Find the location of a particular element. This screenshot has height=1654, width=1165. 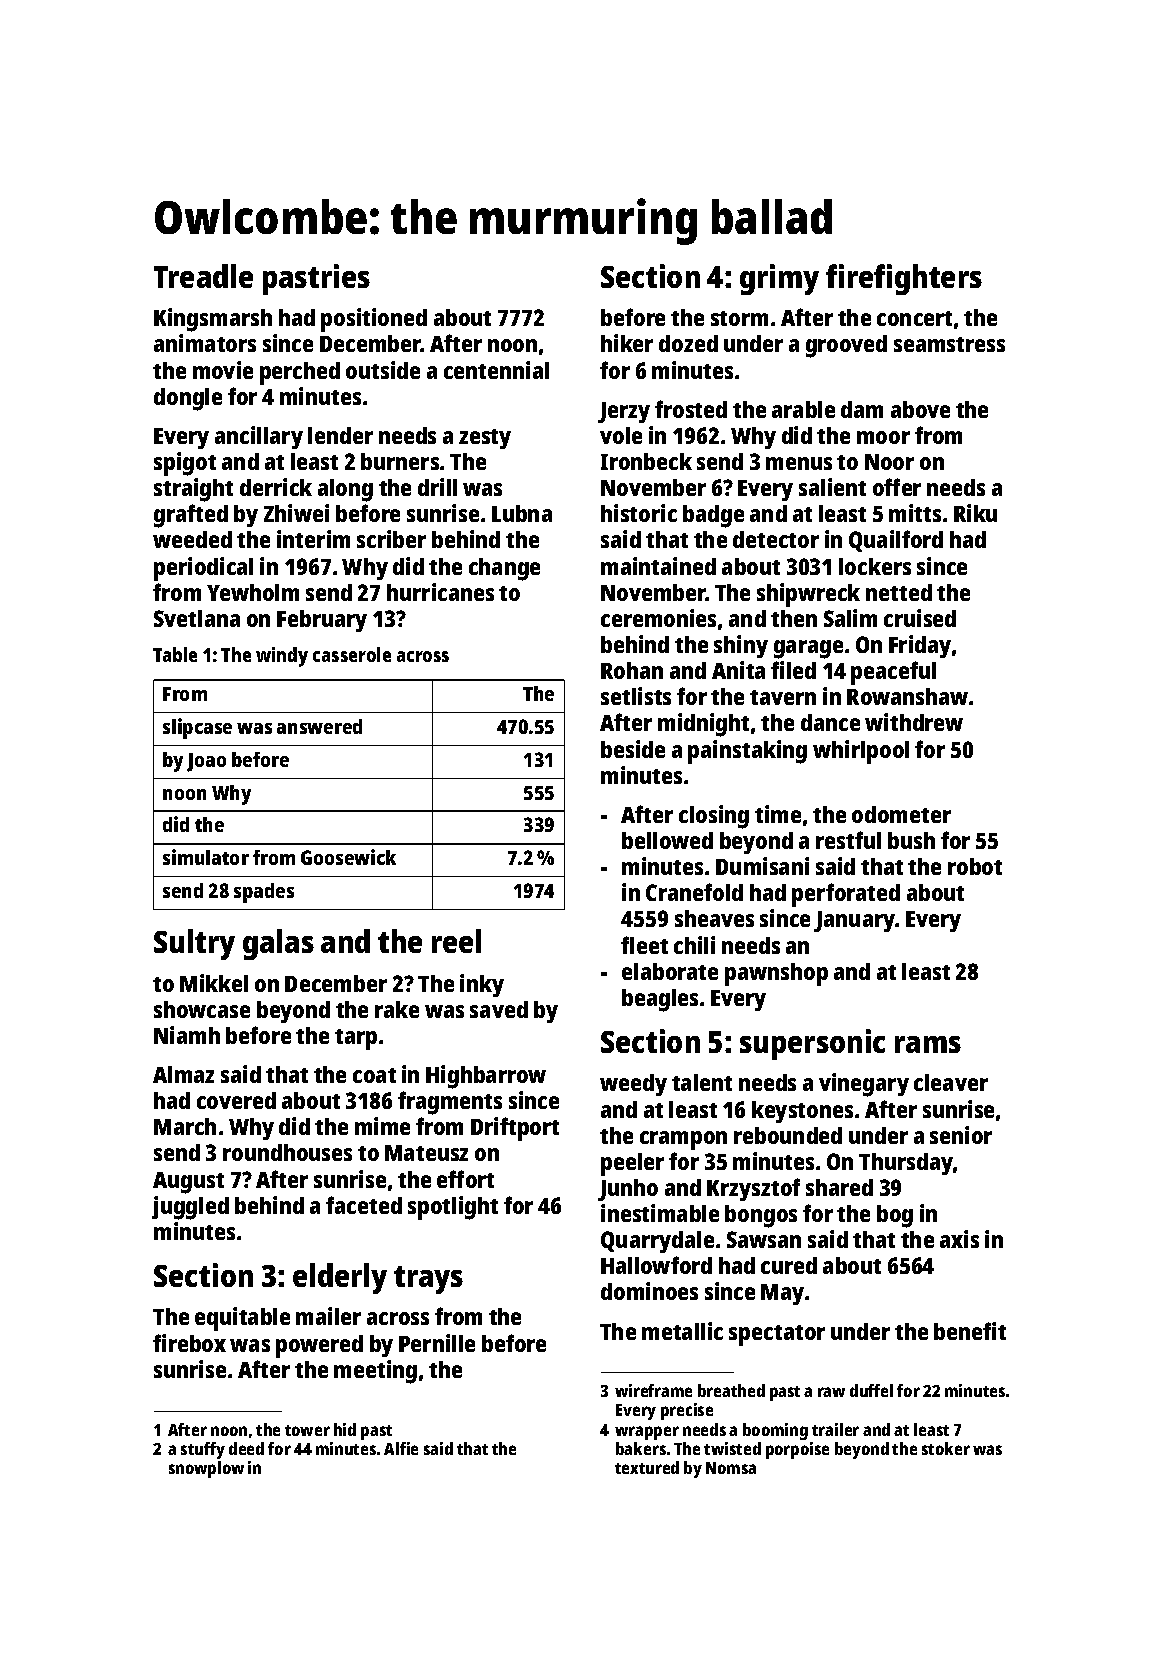

deed is located at coordinates (246, 1448).
